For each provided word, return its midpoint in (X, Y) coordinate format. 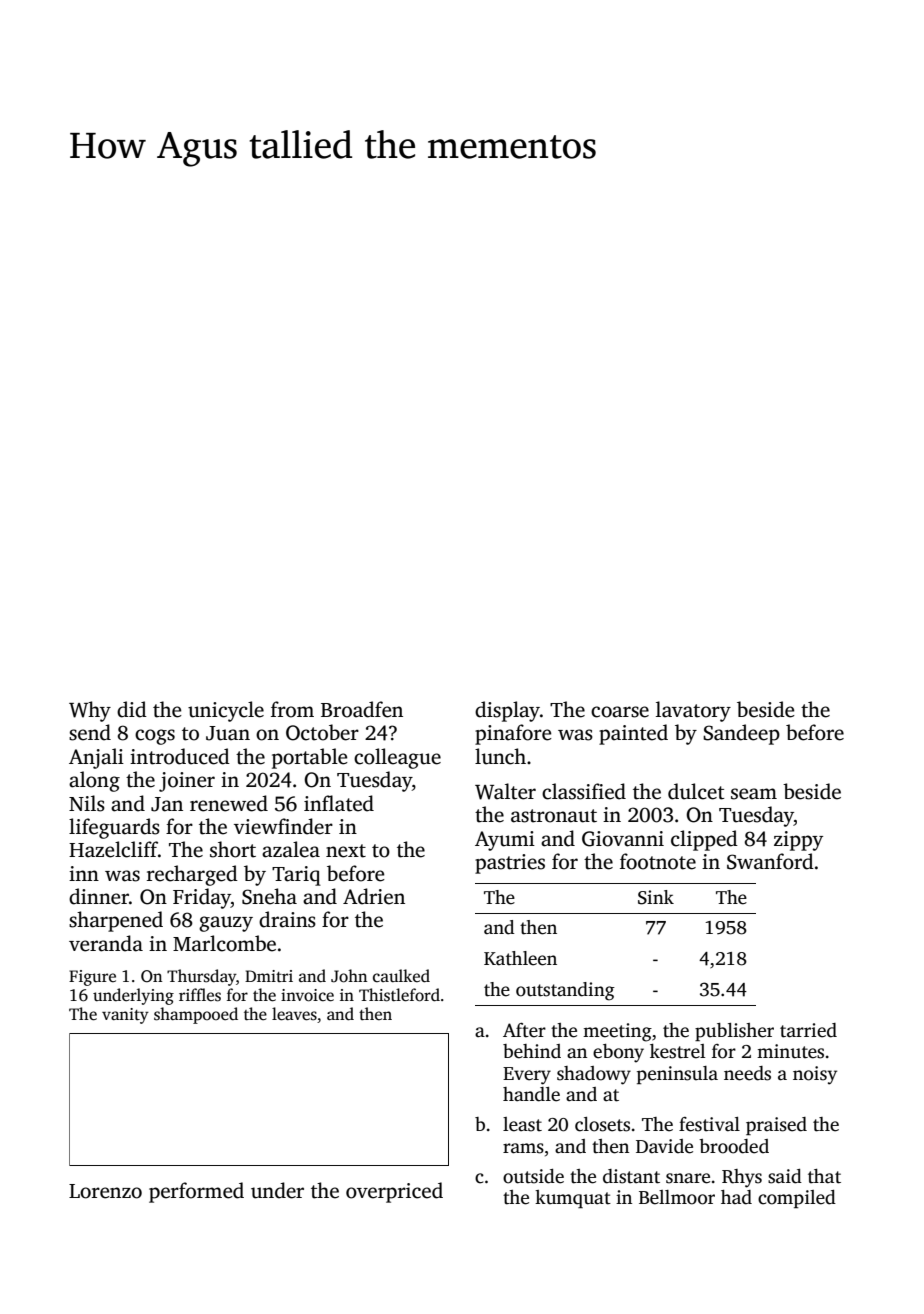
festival (709, 1124)
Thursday (201, 977)
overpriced (394, 1192)
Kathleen (520, 958)
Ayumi (505, 841)
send (90, 732)
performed (196, 1192)
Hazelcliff (113, 849)
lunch (500, 756)
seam (754, 794)
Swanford (770, 861)
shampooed (196, 1015)
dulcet (696, 791)
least (522, 1124)
